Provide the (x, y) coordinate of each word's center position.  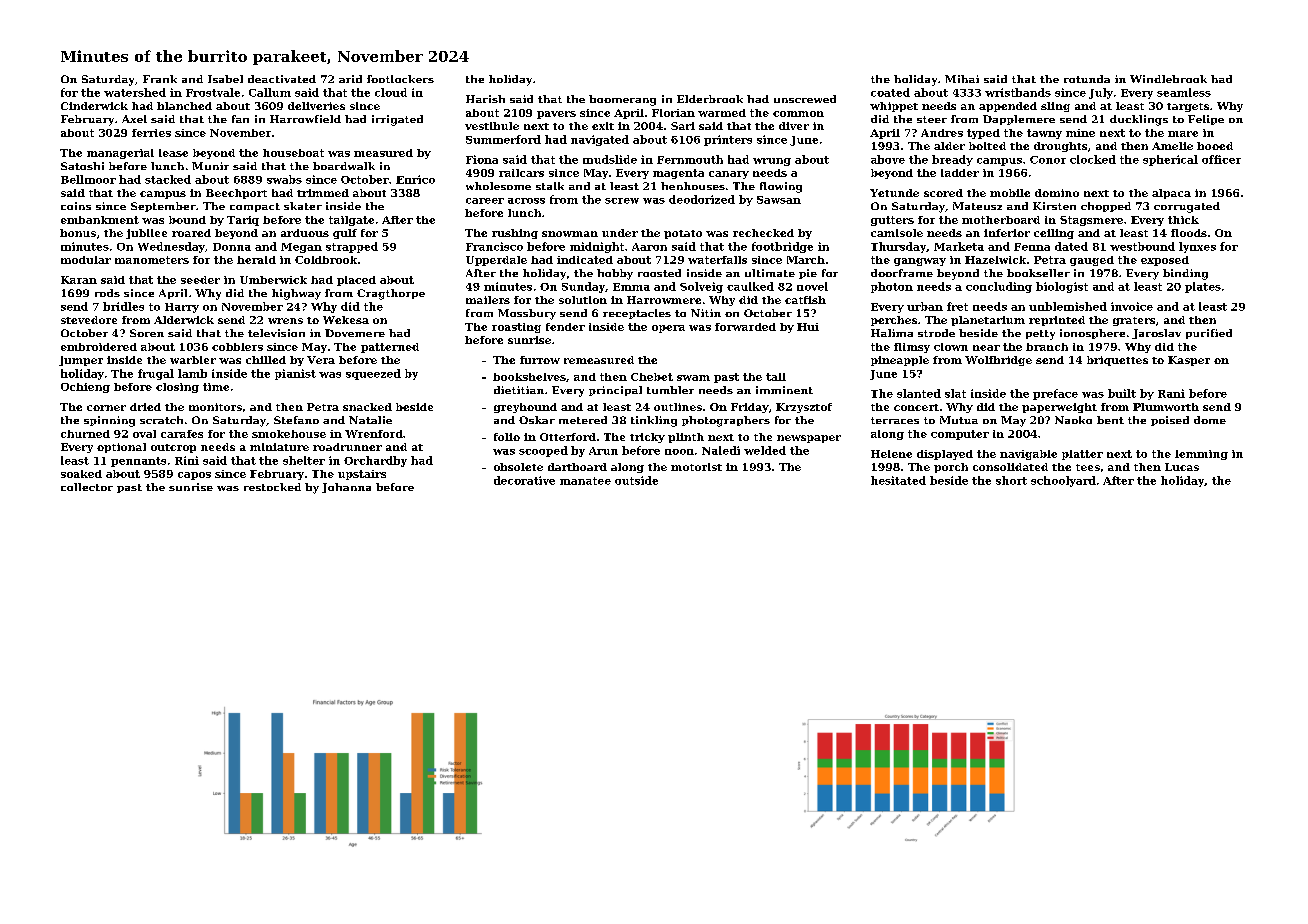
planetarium (988, 321)
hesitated (898, 480)
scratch (161, 420)
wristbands (1018, 92)
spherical (1170, 160)
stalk (550, 186)
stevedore (89, 320)
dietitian (519, 390)
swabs (284, 179)
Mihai (962, 79)
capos (194, 476)
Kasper (1189, 361)
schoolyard (1063, 481)
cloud (391, 92)
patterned (390, 348)
